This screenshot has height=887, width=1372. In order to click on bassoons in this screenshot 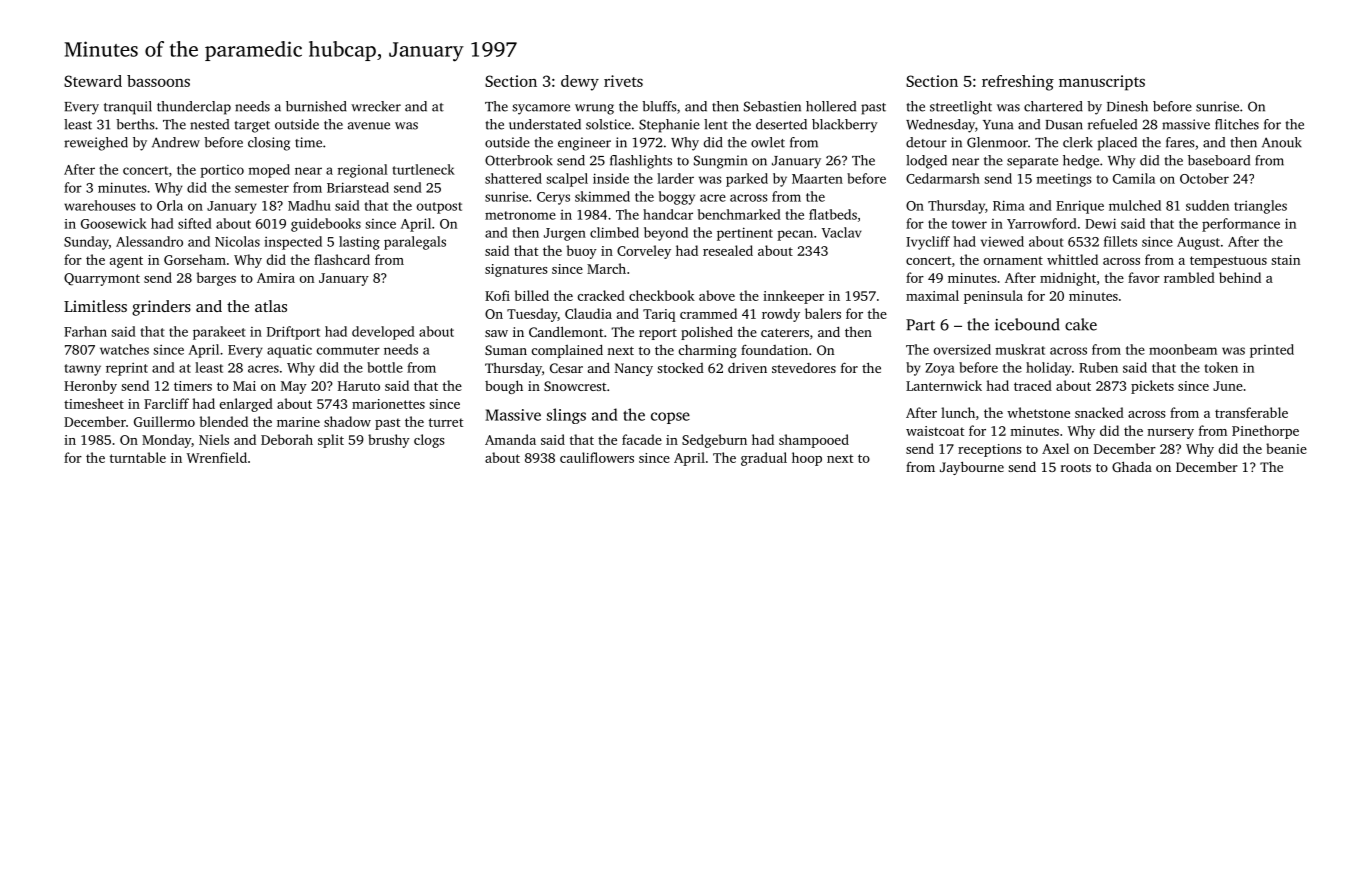, I will do `click(158, 81)`.
